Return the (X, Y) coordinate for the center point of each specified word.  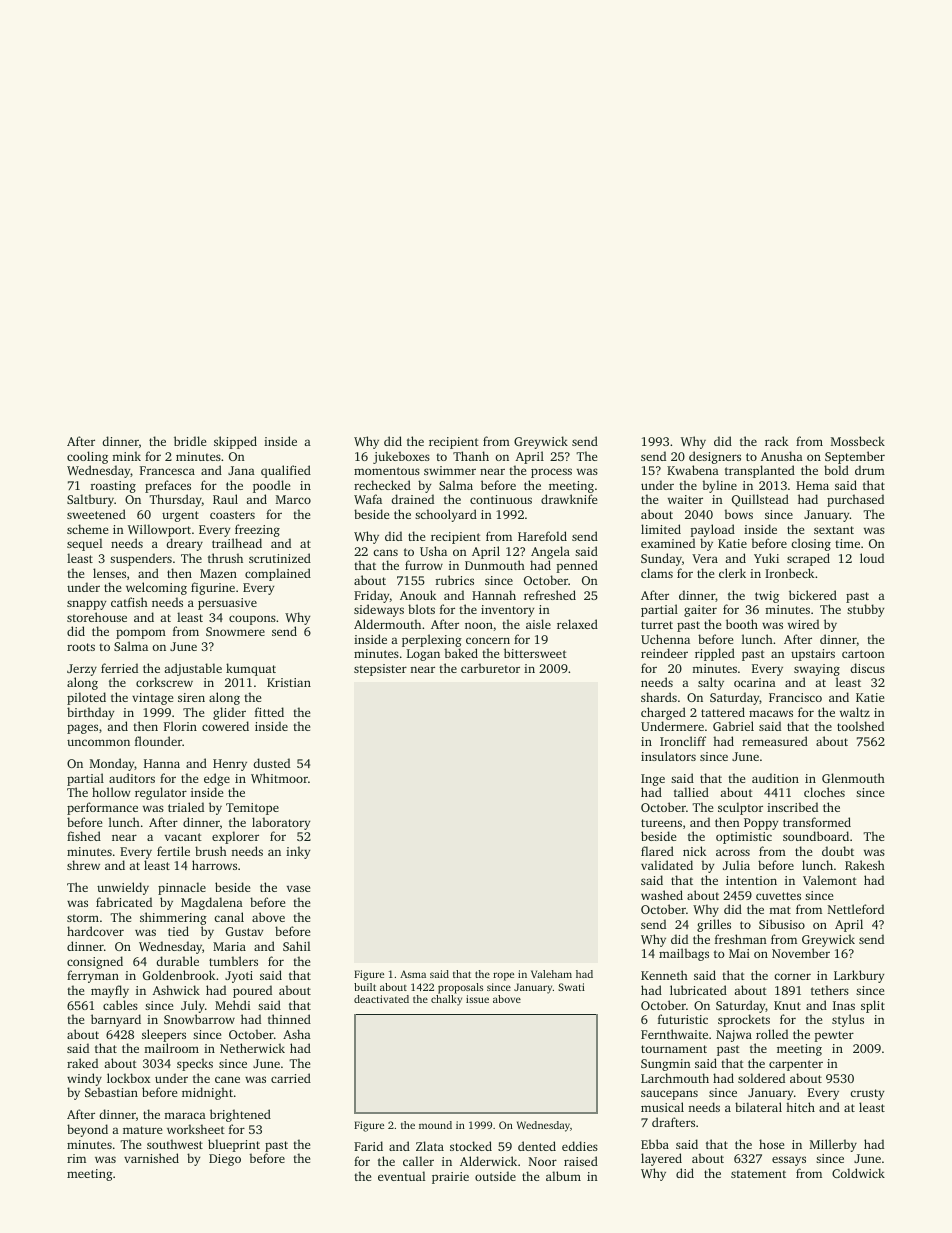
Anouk (418, 595)
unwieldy (123, 888)
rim (76, 1158)
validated (667, 865)
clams (657, 573)
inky (298, 852)
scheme (87, 529)
